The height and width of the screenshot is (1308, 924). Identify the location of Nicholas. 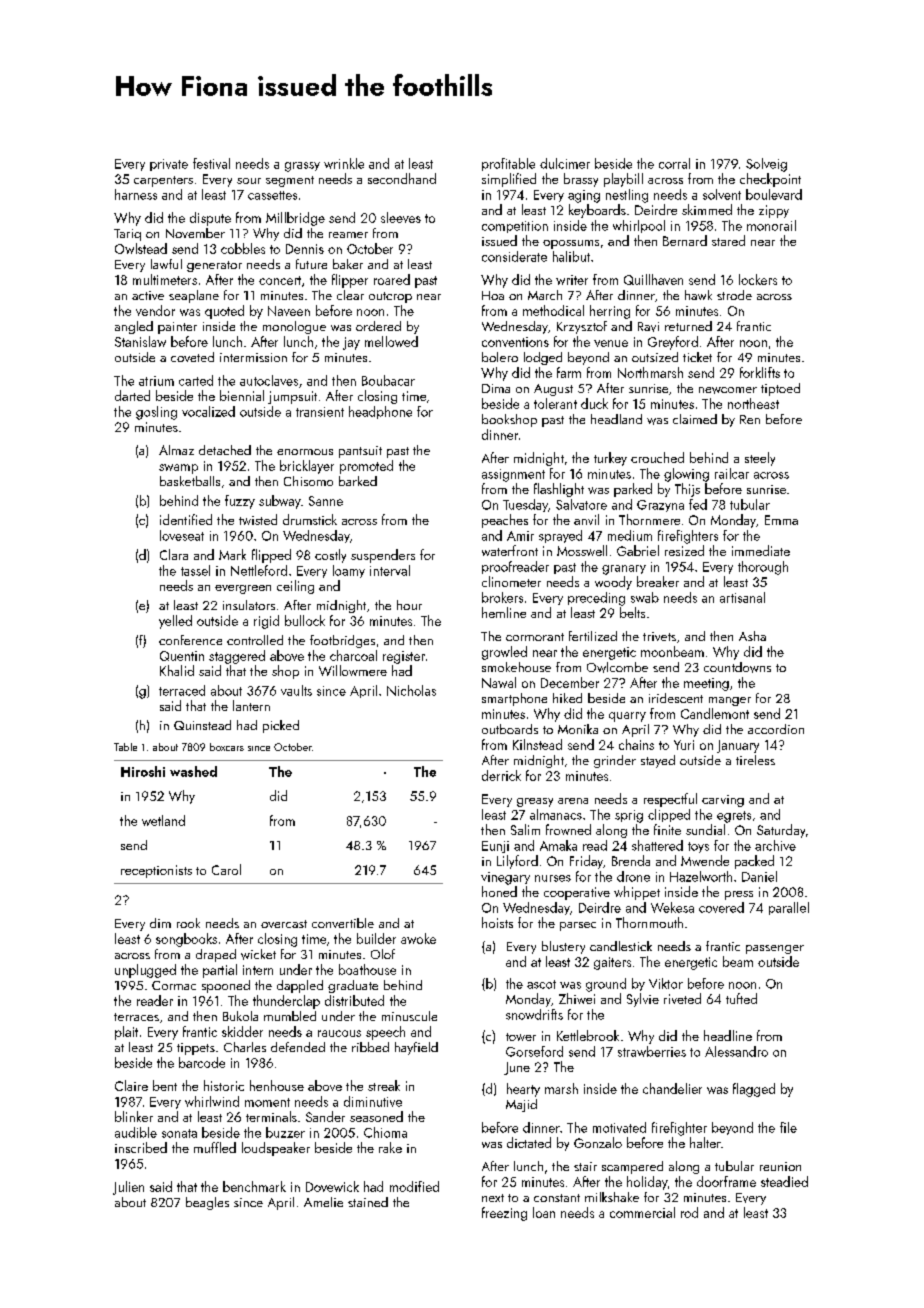
(411, 690).
